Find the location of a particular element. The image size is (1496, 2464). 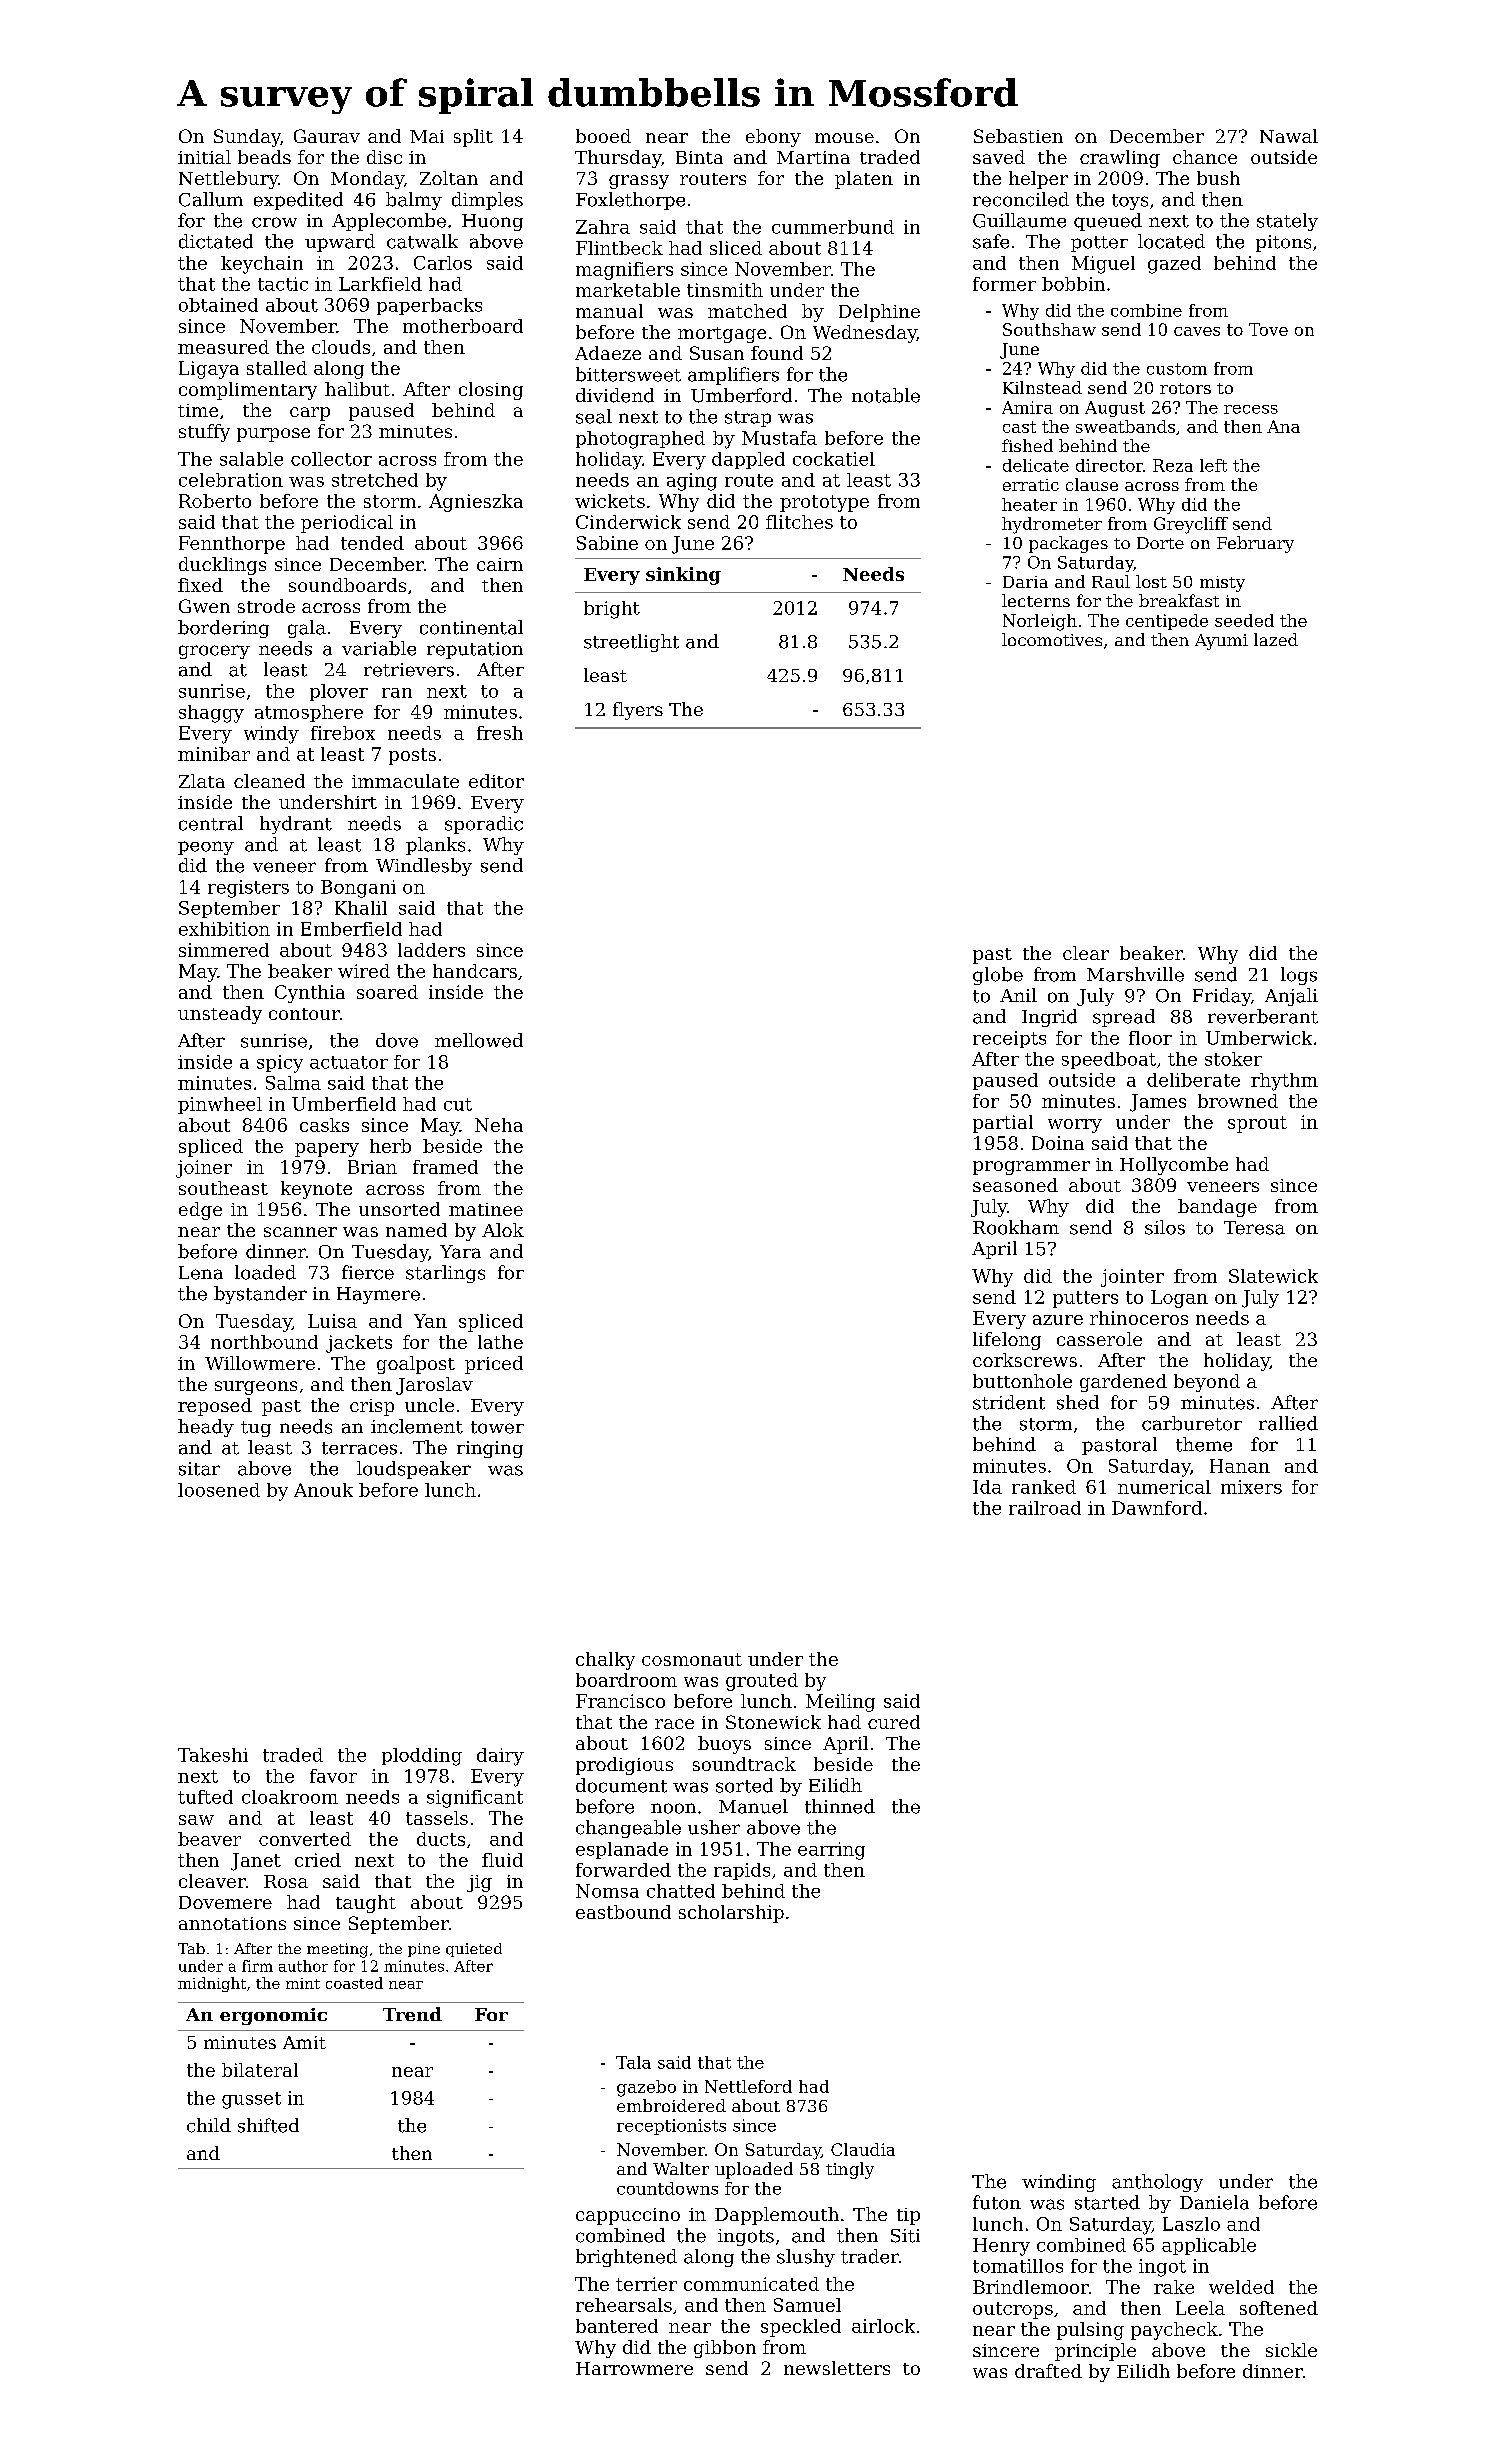

Delphine is located at coordinates (879, 313).
